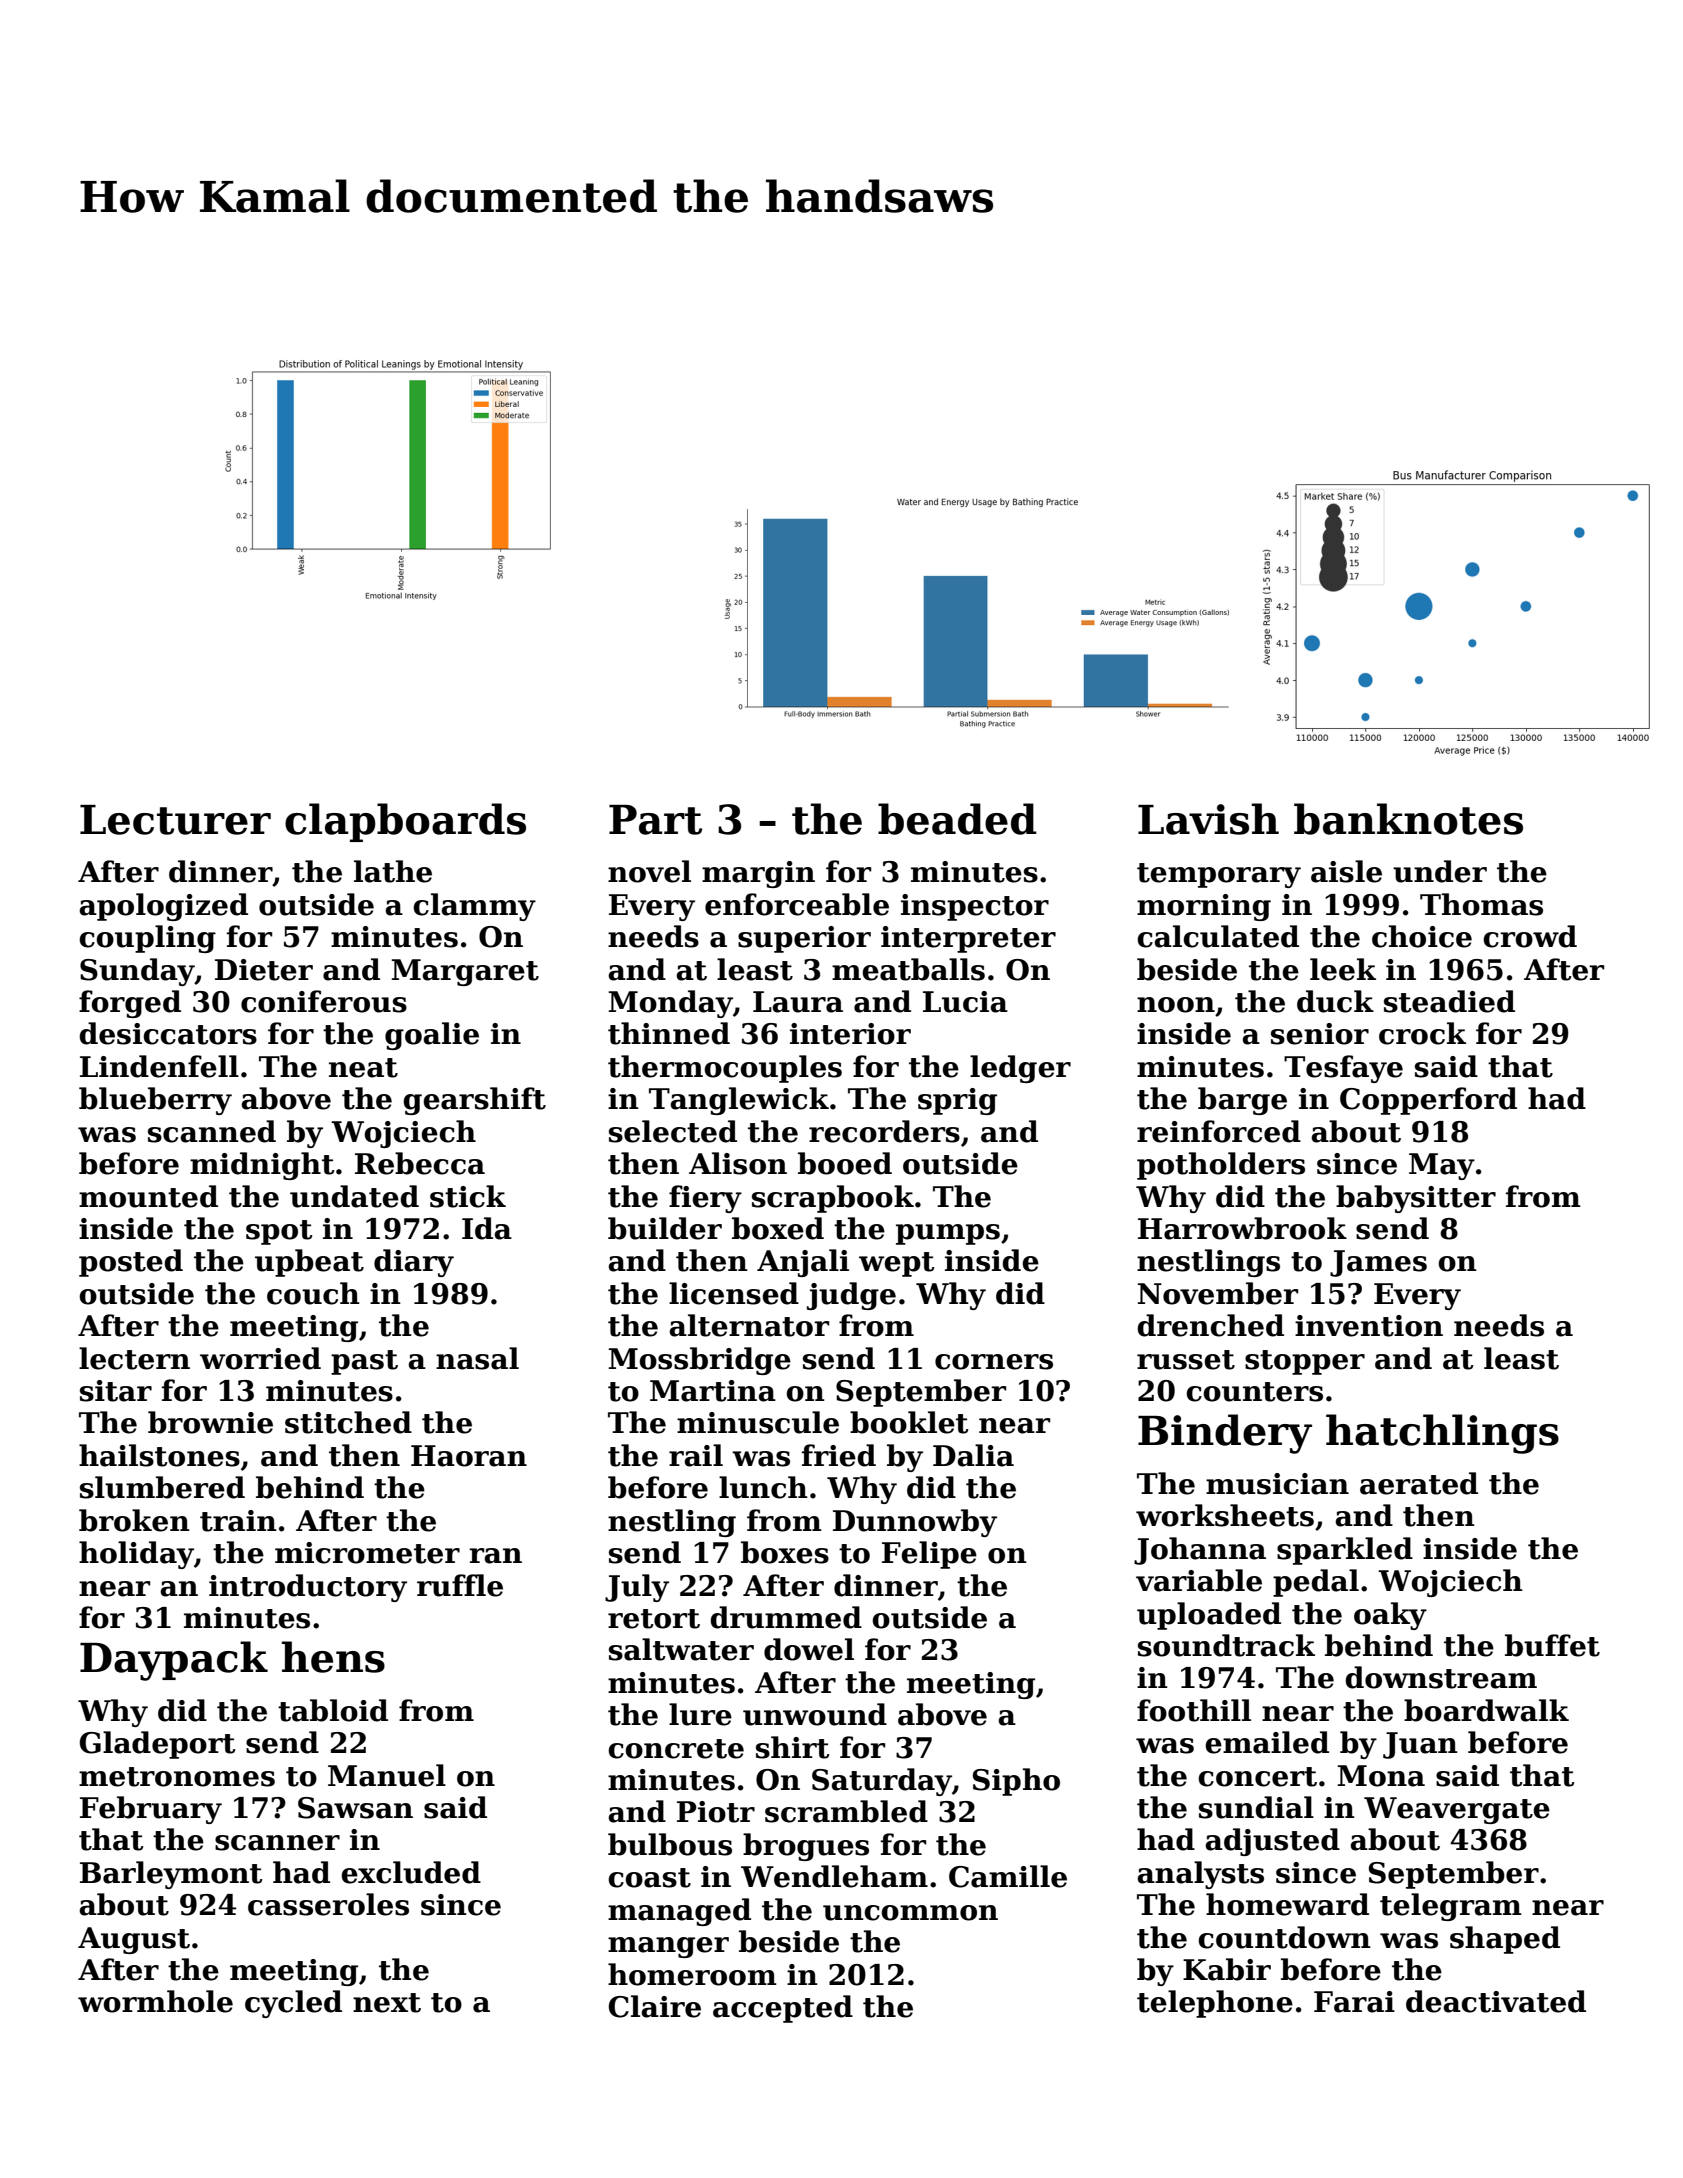 The width and height of the document is (1683, 2178). Describe the element at coordinates (155, 2001) in the document. I see `wormhole` at that location.
